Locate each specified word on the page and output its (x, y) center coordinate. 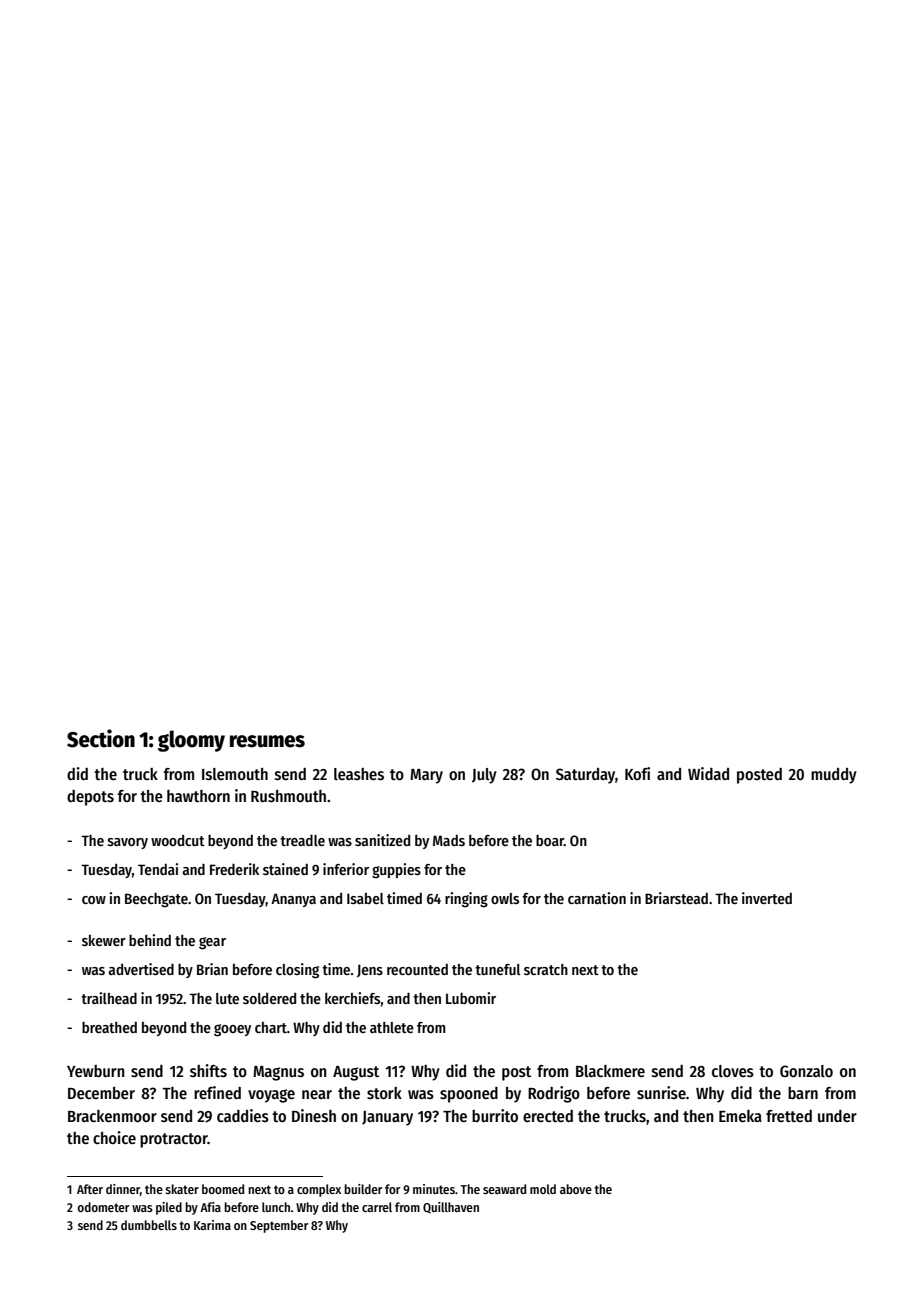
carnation (597, 898)
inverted (767, 898)
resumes (267, 741)
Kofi (637, 773)
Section (101, 738)
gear (212, 943)
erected (548, 1116)
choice (114, 1137)
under (837, 1116)
